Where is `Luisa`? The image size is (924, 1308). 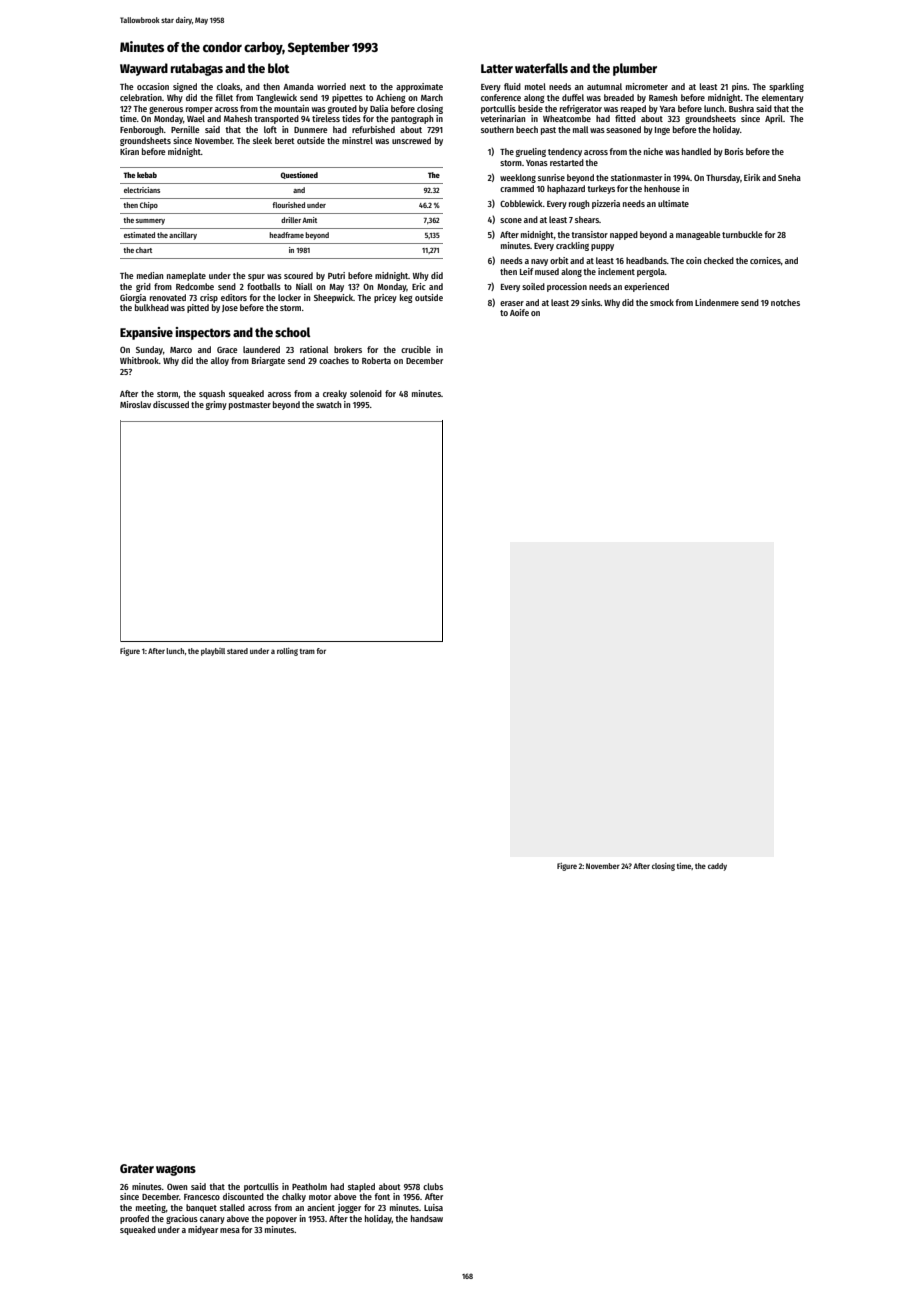 Luisa is located at coordinates (433, 1207).
